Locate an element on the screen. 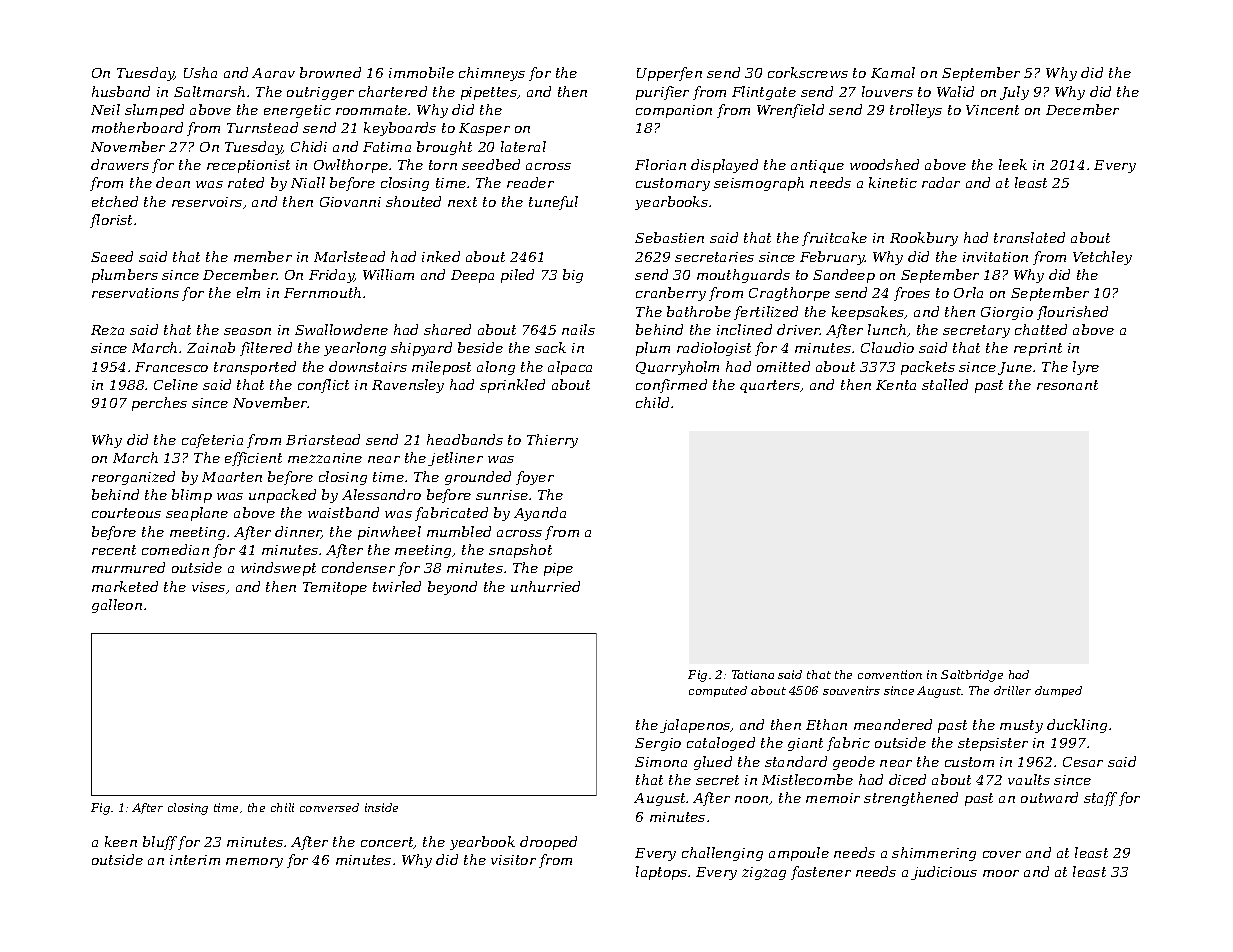 This screenshot has width=1233, height=952. keen is located at coordinates (121, 841).
